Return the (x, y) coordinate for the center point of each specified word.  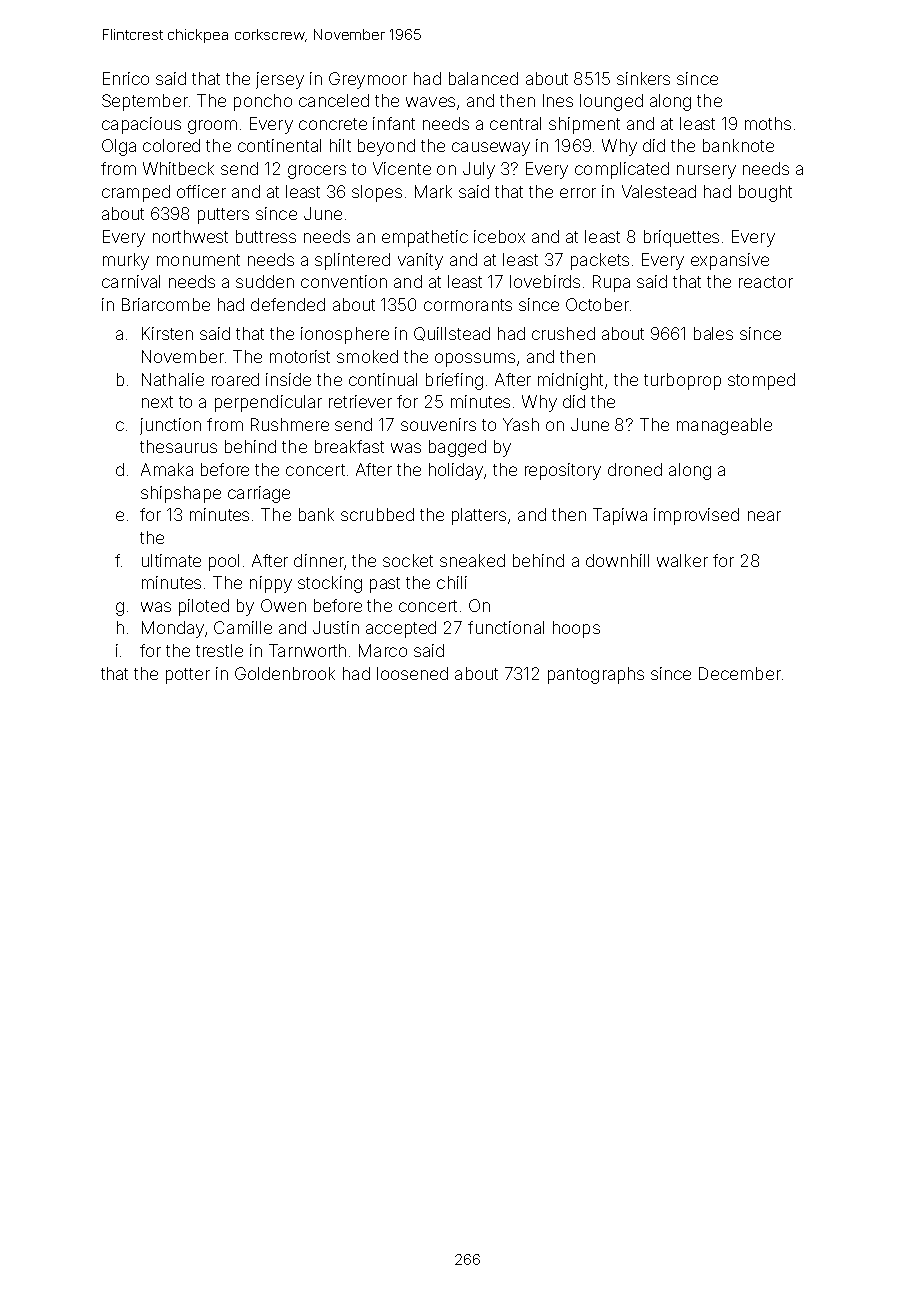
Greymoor (368, 80)
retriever (360, 401)
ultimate (171, 560)
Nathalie (173, 379)
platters (479, 516)
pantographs (596, 675)
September (145, 102)
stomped (761, 381)
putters (223, 216)
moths (768, 123)
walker (682, 560)
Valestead (659, 191)
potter (188, 676)
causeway (491, 149)
